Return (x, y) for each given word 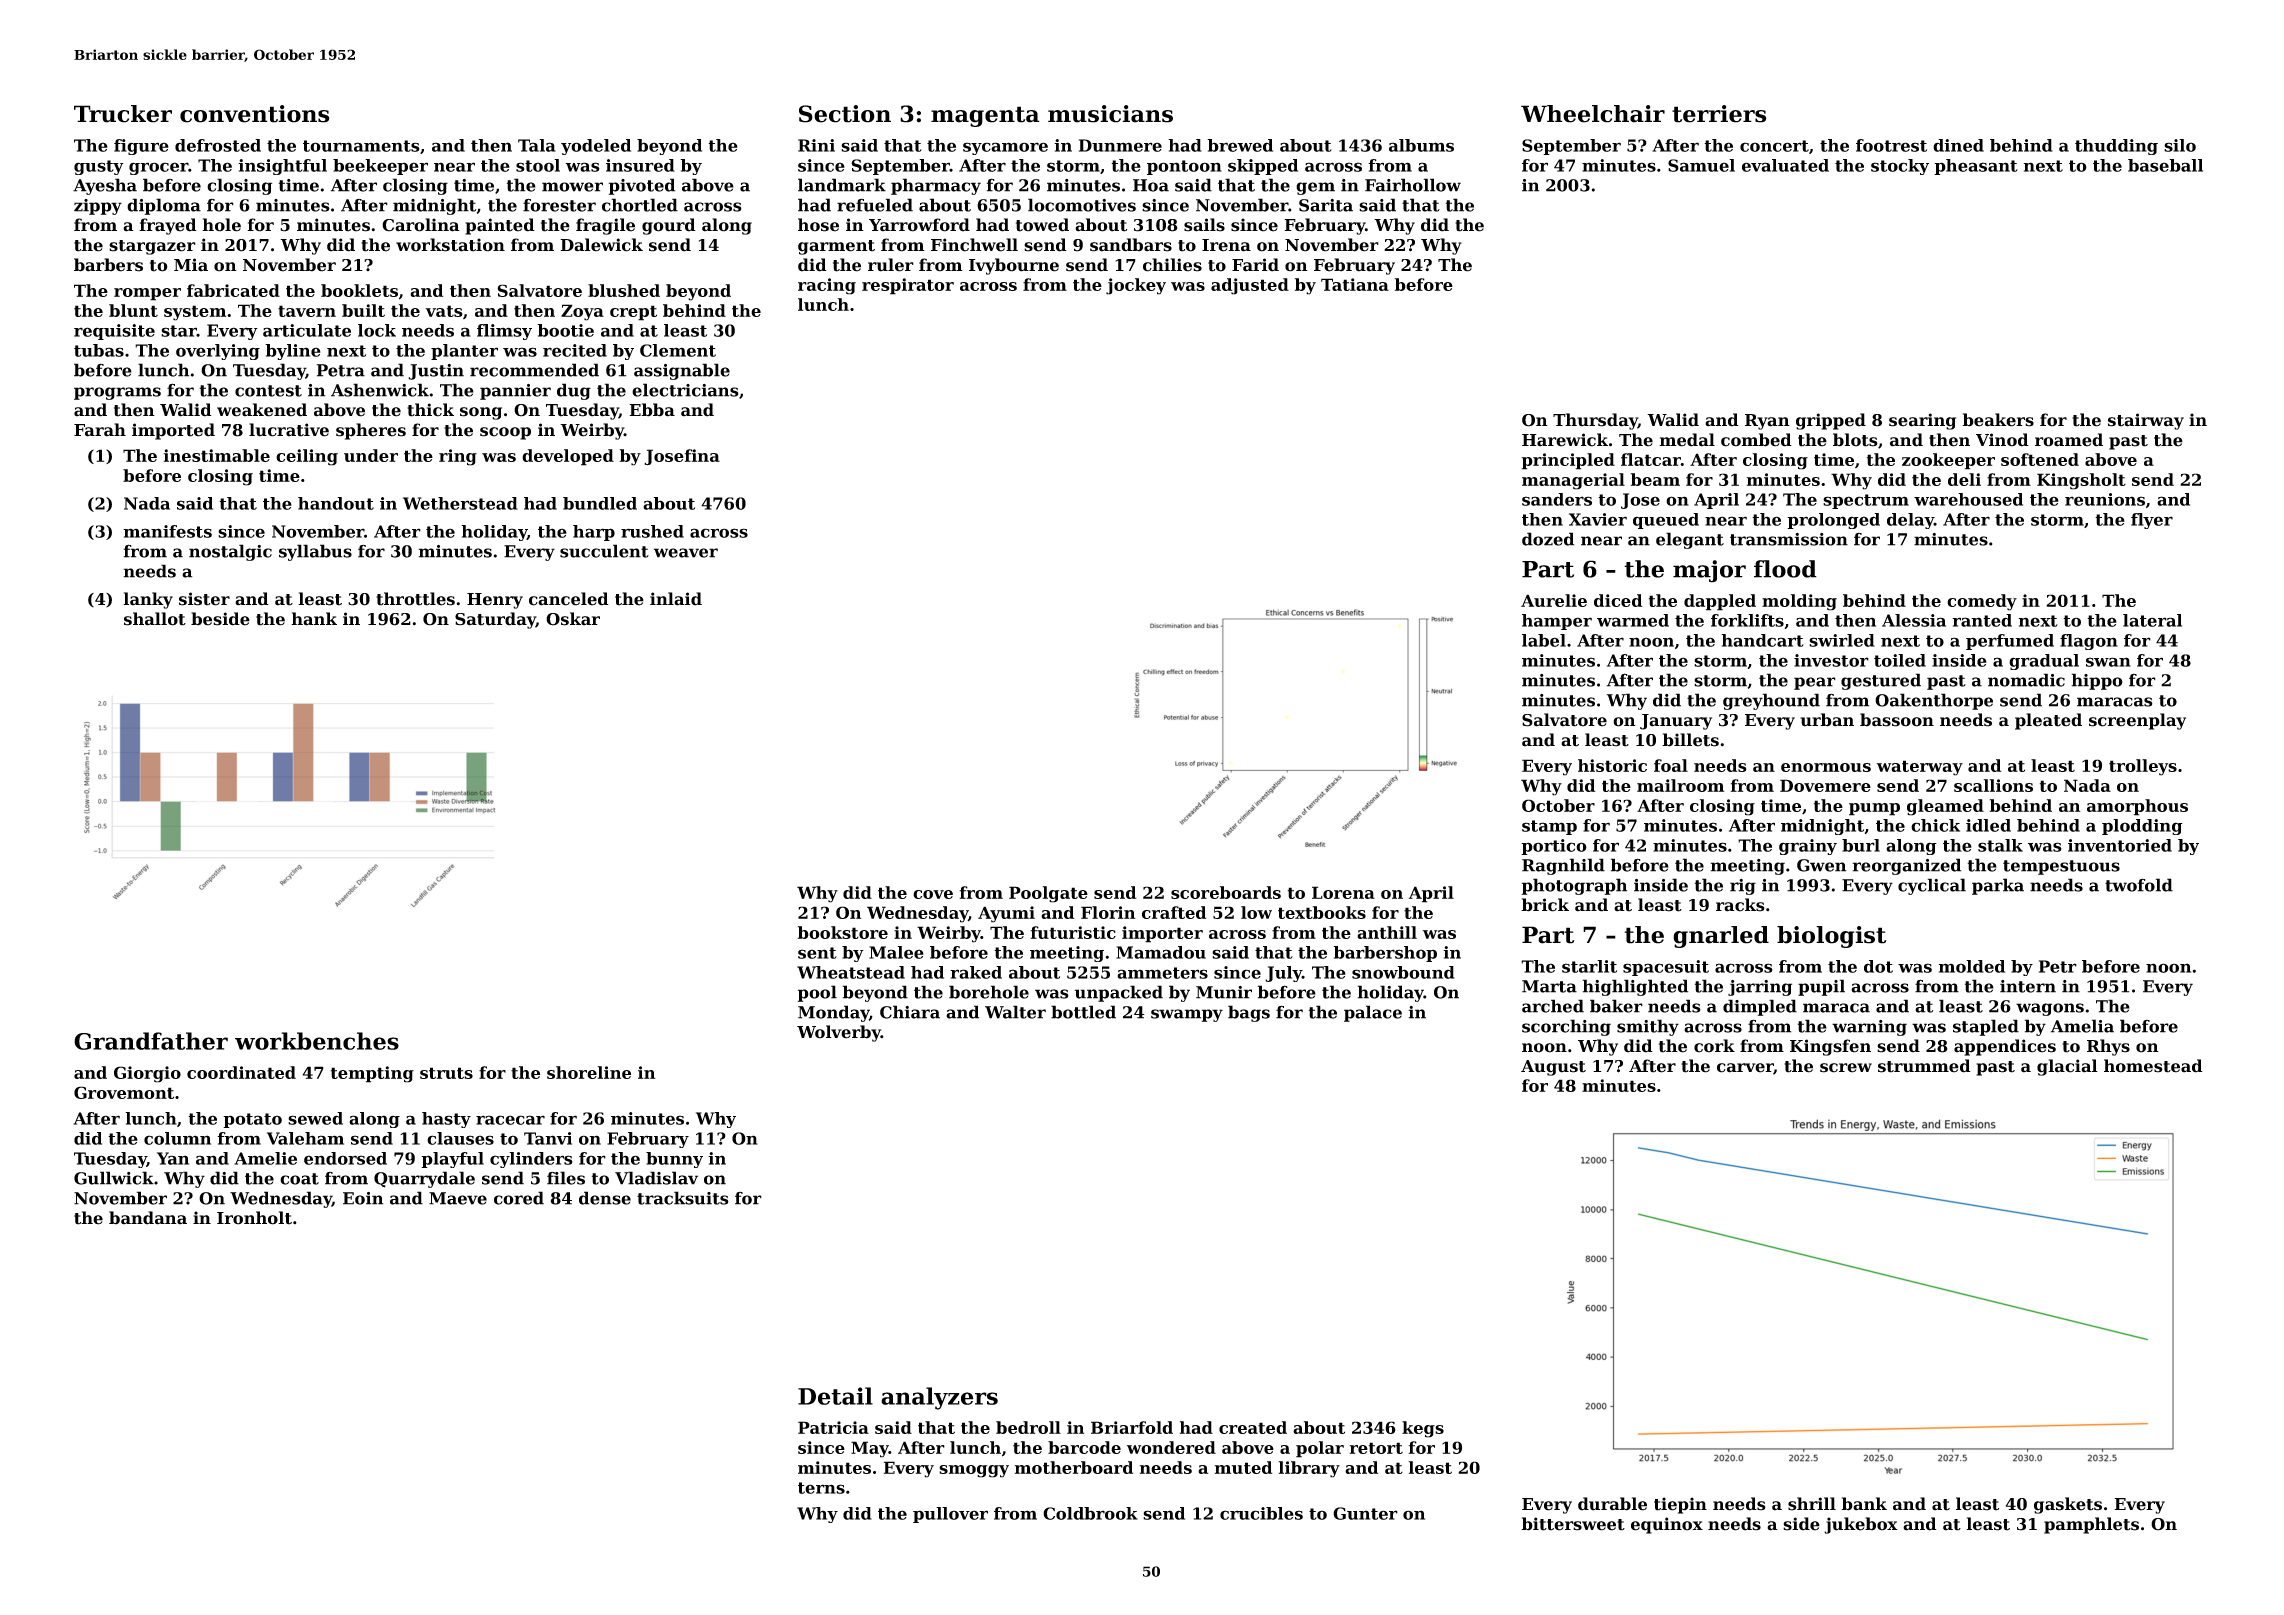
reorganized (1907, 866)
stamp (1549, 827)
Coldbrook (1090, 1513)
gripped (1831, 421)
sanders (1557, 499)
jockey (1136, 286)
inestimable (217, 455)
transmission (1789, 539)
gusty (99, 167)
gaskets (2068, 1505)
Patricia (833, 1427)
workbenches (317, 1041)
